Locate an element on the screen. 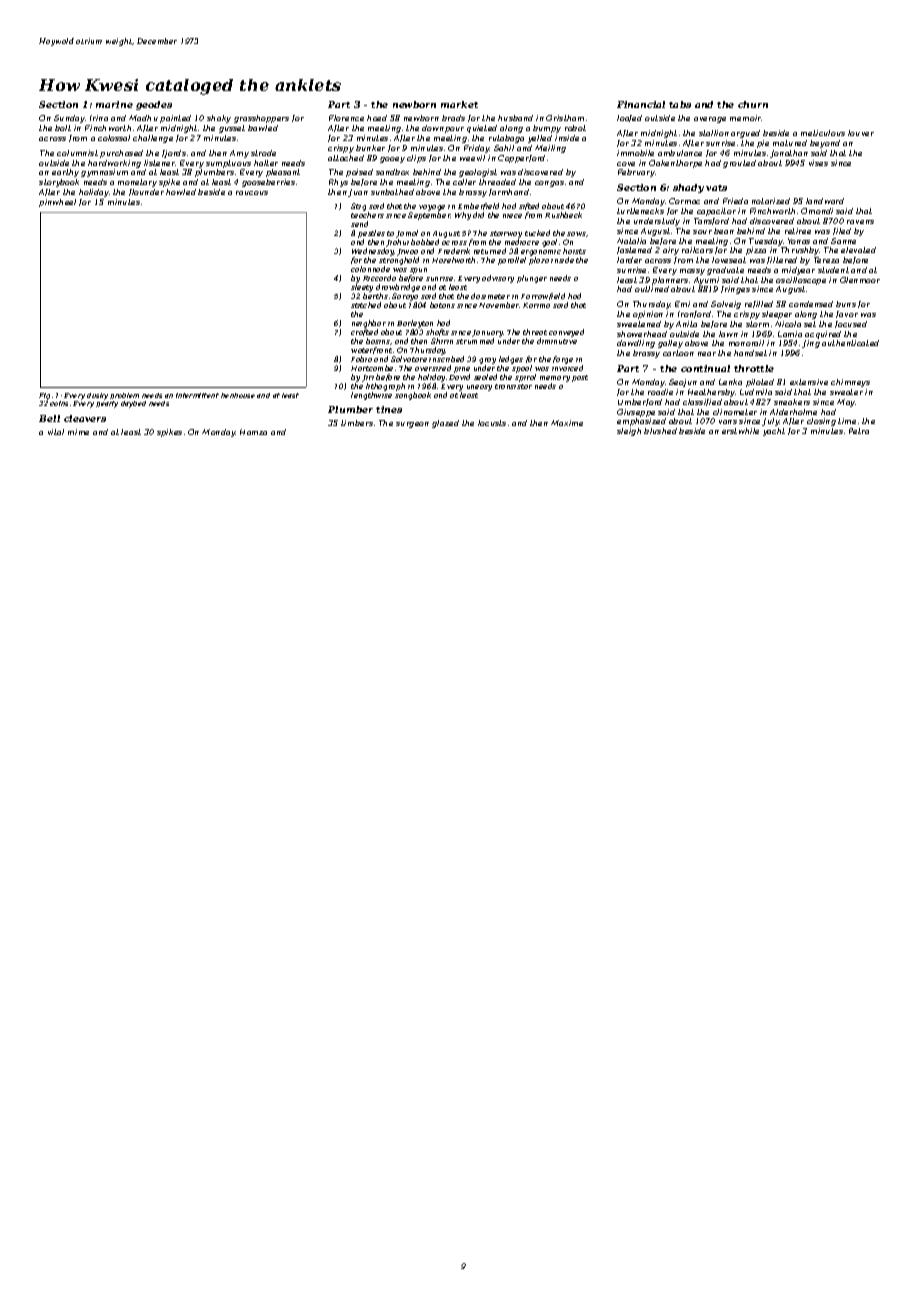 This screenshot has height=1308, width=924. Riccardo is located at coordinates (379, 278).
